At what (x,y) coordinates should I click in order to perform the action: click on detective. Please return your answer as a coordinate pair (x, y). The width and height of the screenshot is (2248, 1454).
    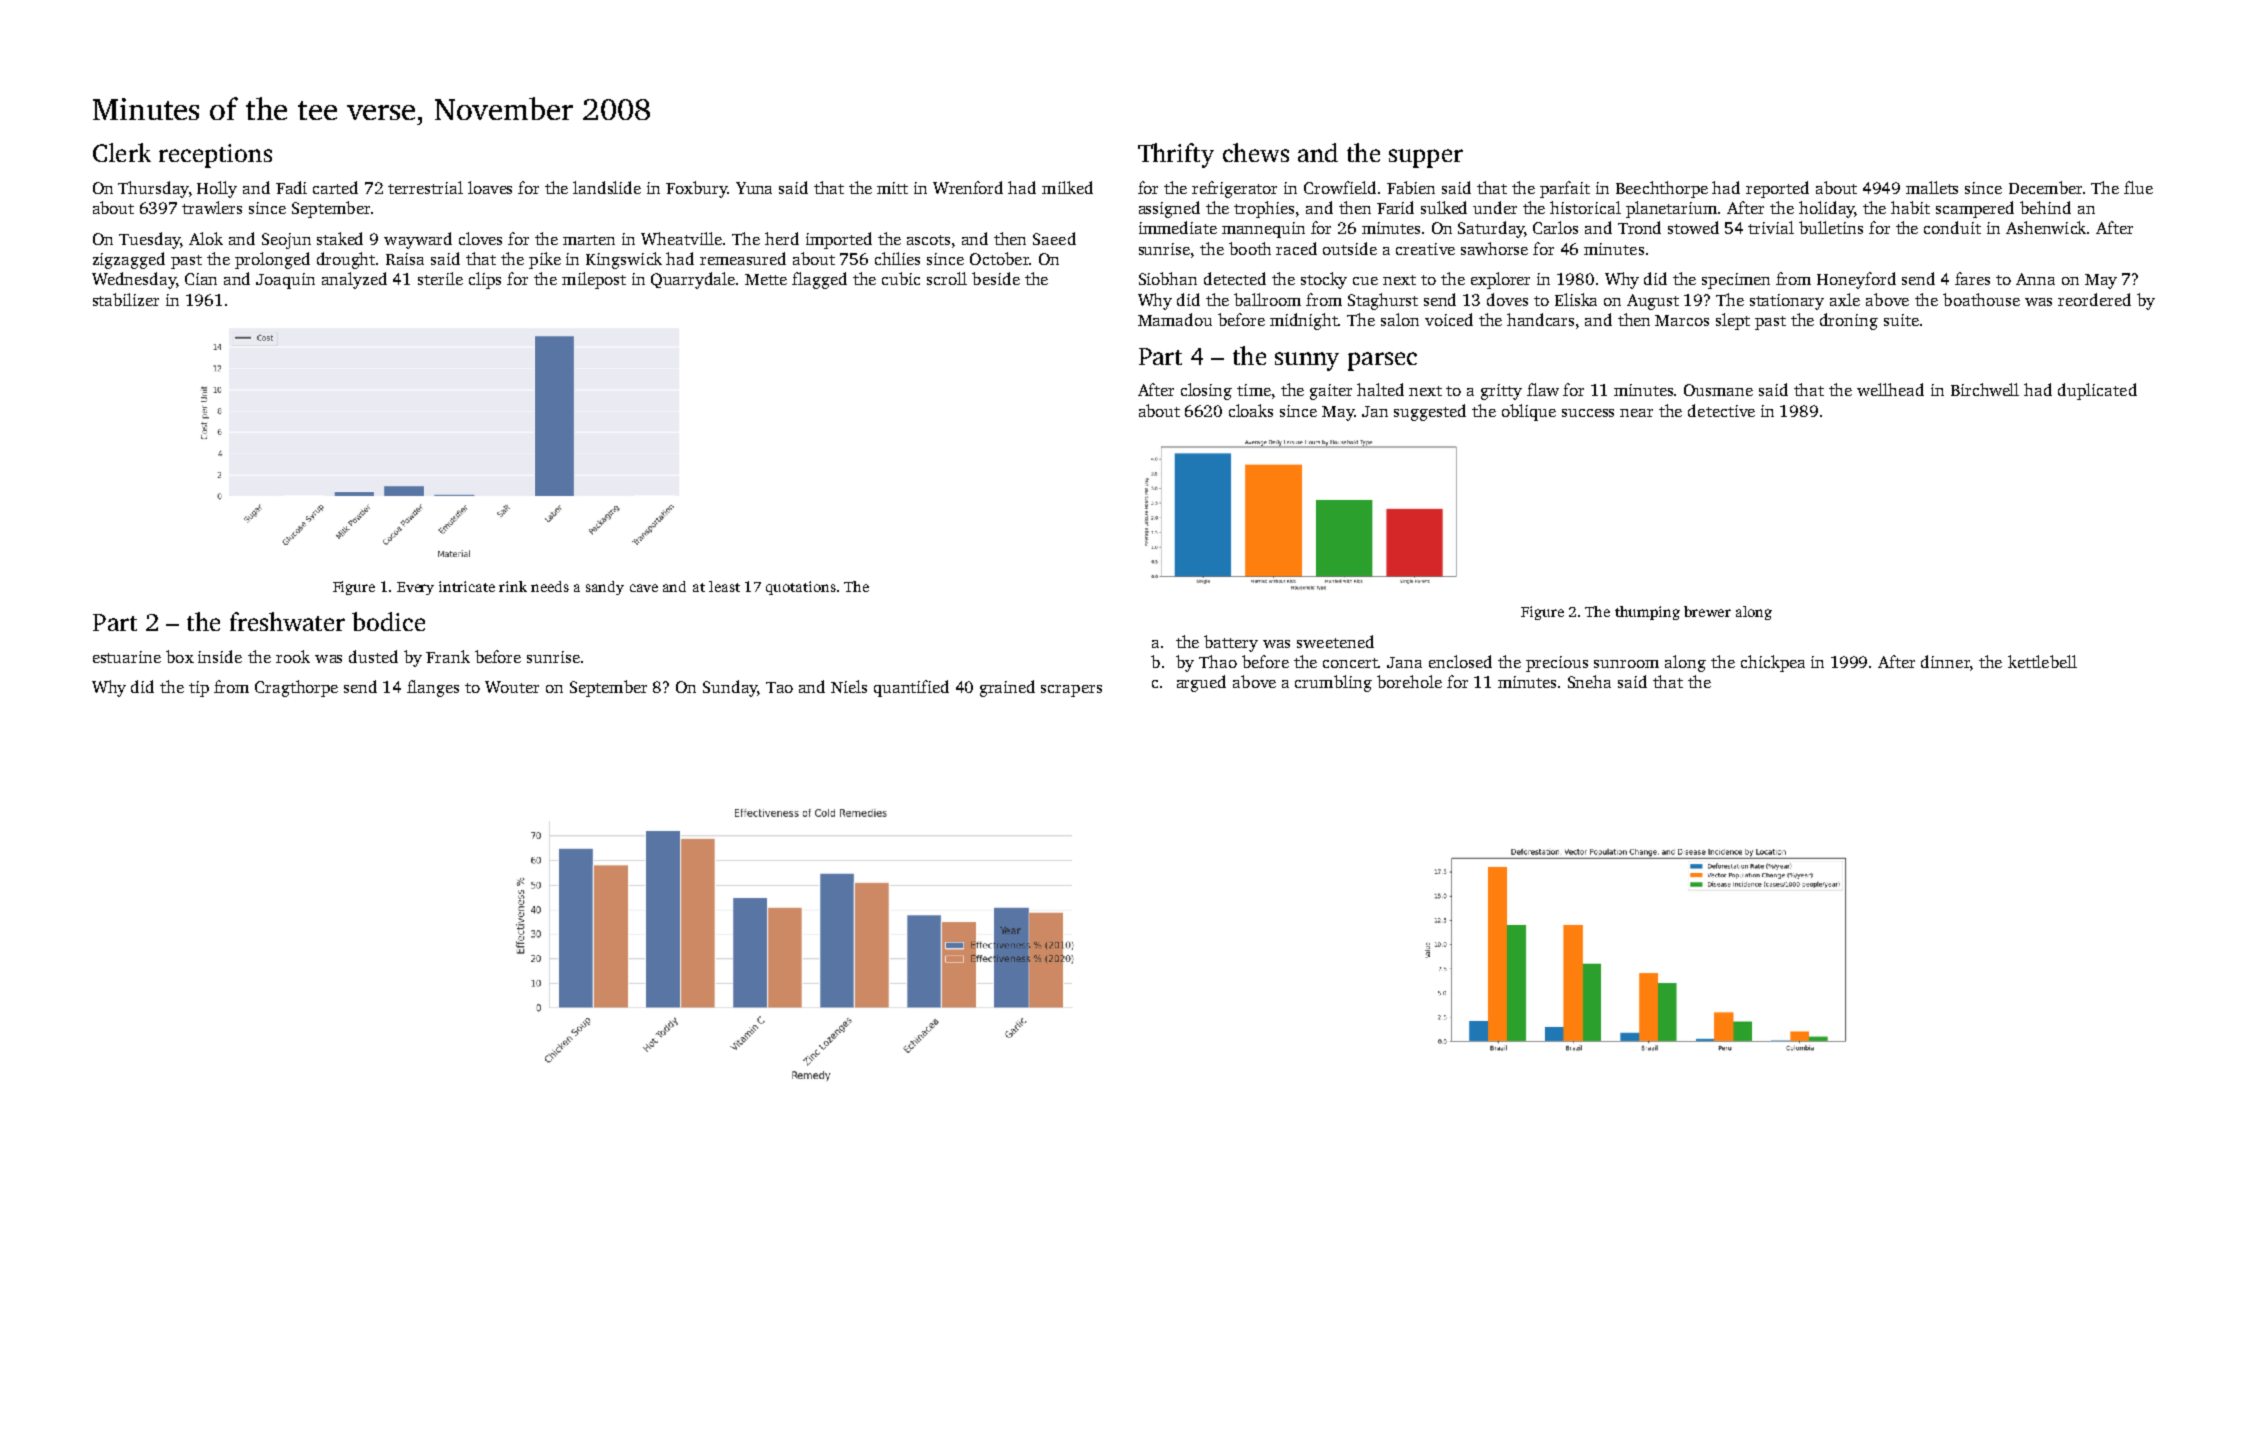
    Looking at the image, I should click on (1721, 410).
